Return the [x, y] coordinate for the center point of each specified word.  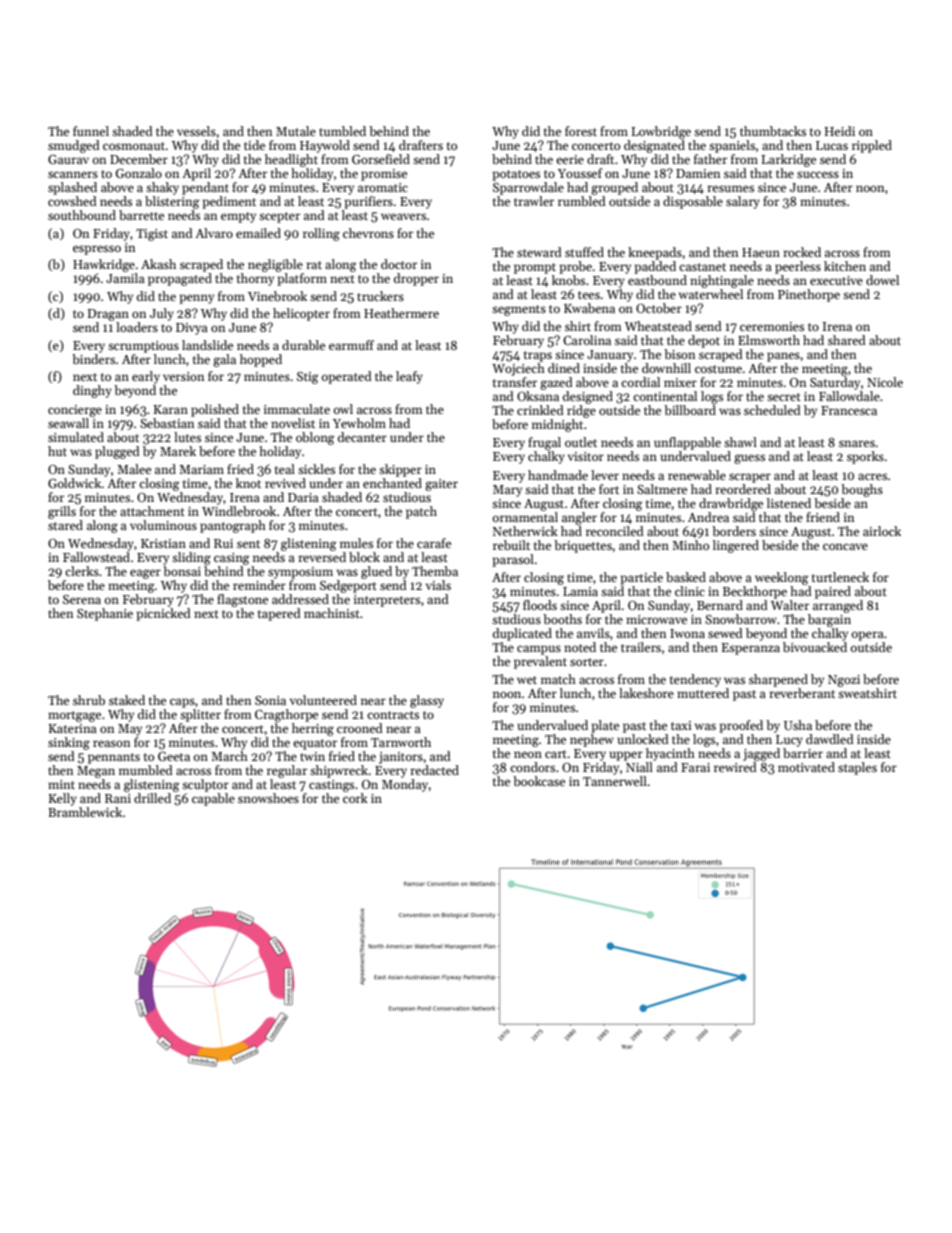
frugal [544, 443]
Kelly [63, 799]
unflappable [687, 443]
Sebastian [167, 423]
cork [355, 798]
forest [581, 131]
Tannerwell [615, 781]
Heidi [840, 131]
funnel [91, 131]
